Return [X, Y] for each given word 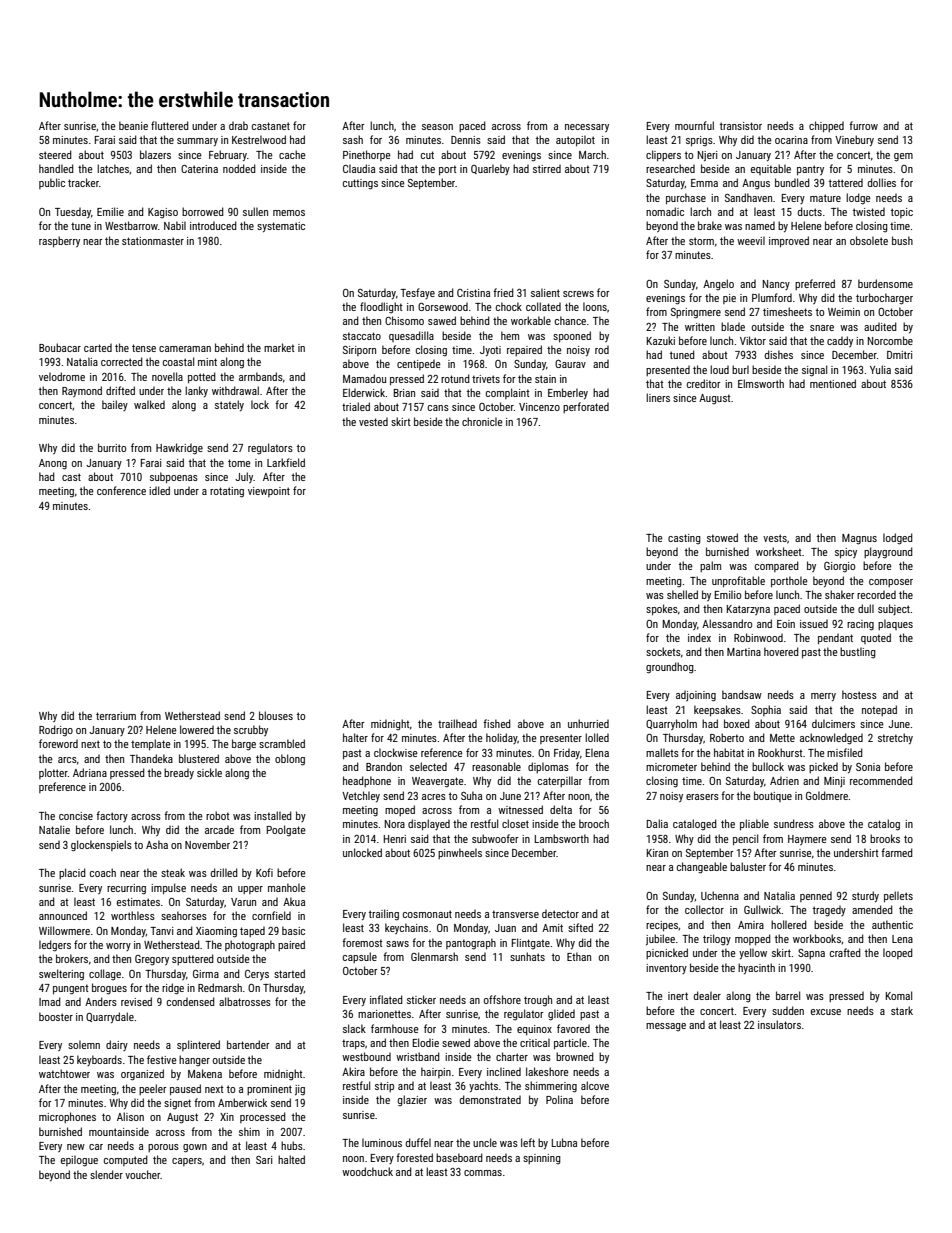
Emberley [568, 393]
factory [112, 816]
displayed [429, 824]
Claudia [359, 168]
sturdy [865, 896]
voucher [143, 1174]
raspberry [59, 241]
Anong [53, 464]
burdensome [885, 283]
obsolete [869, 240]
